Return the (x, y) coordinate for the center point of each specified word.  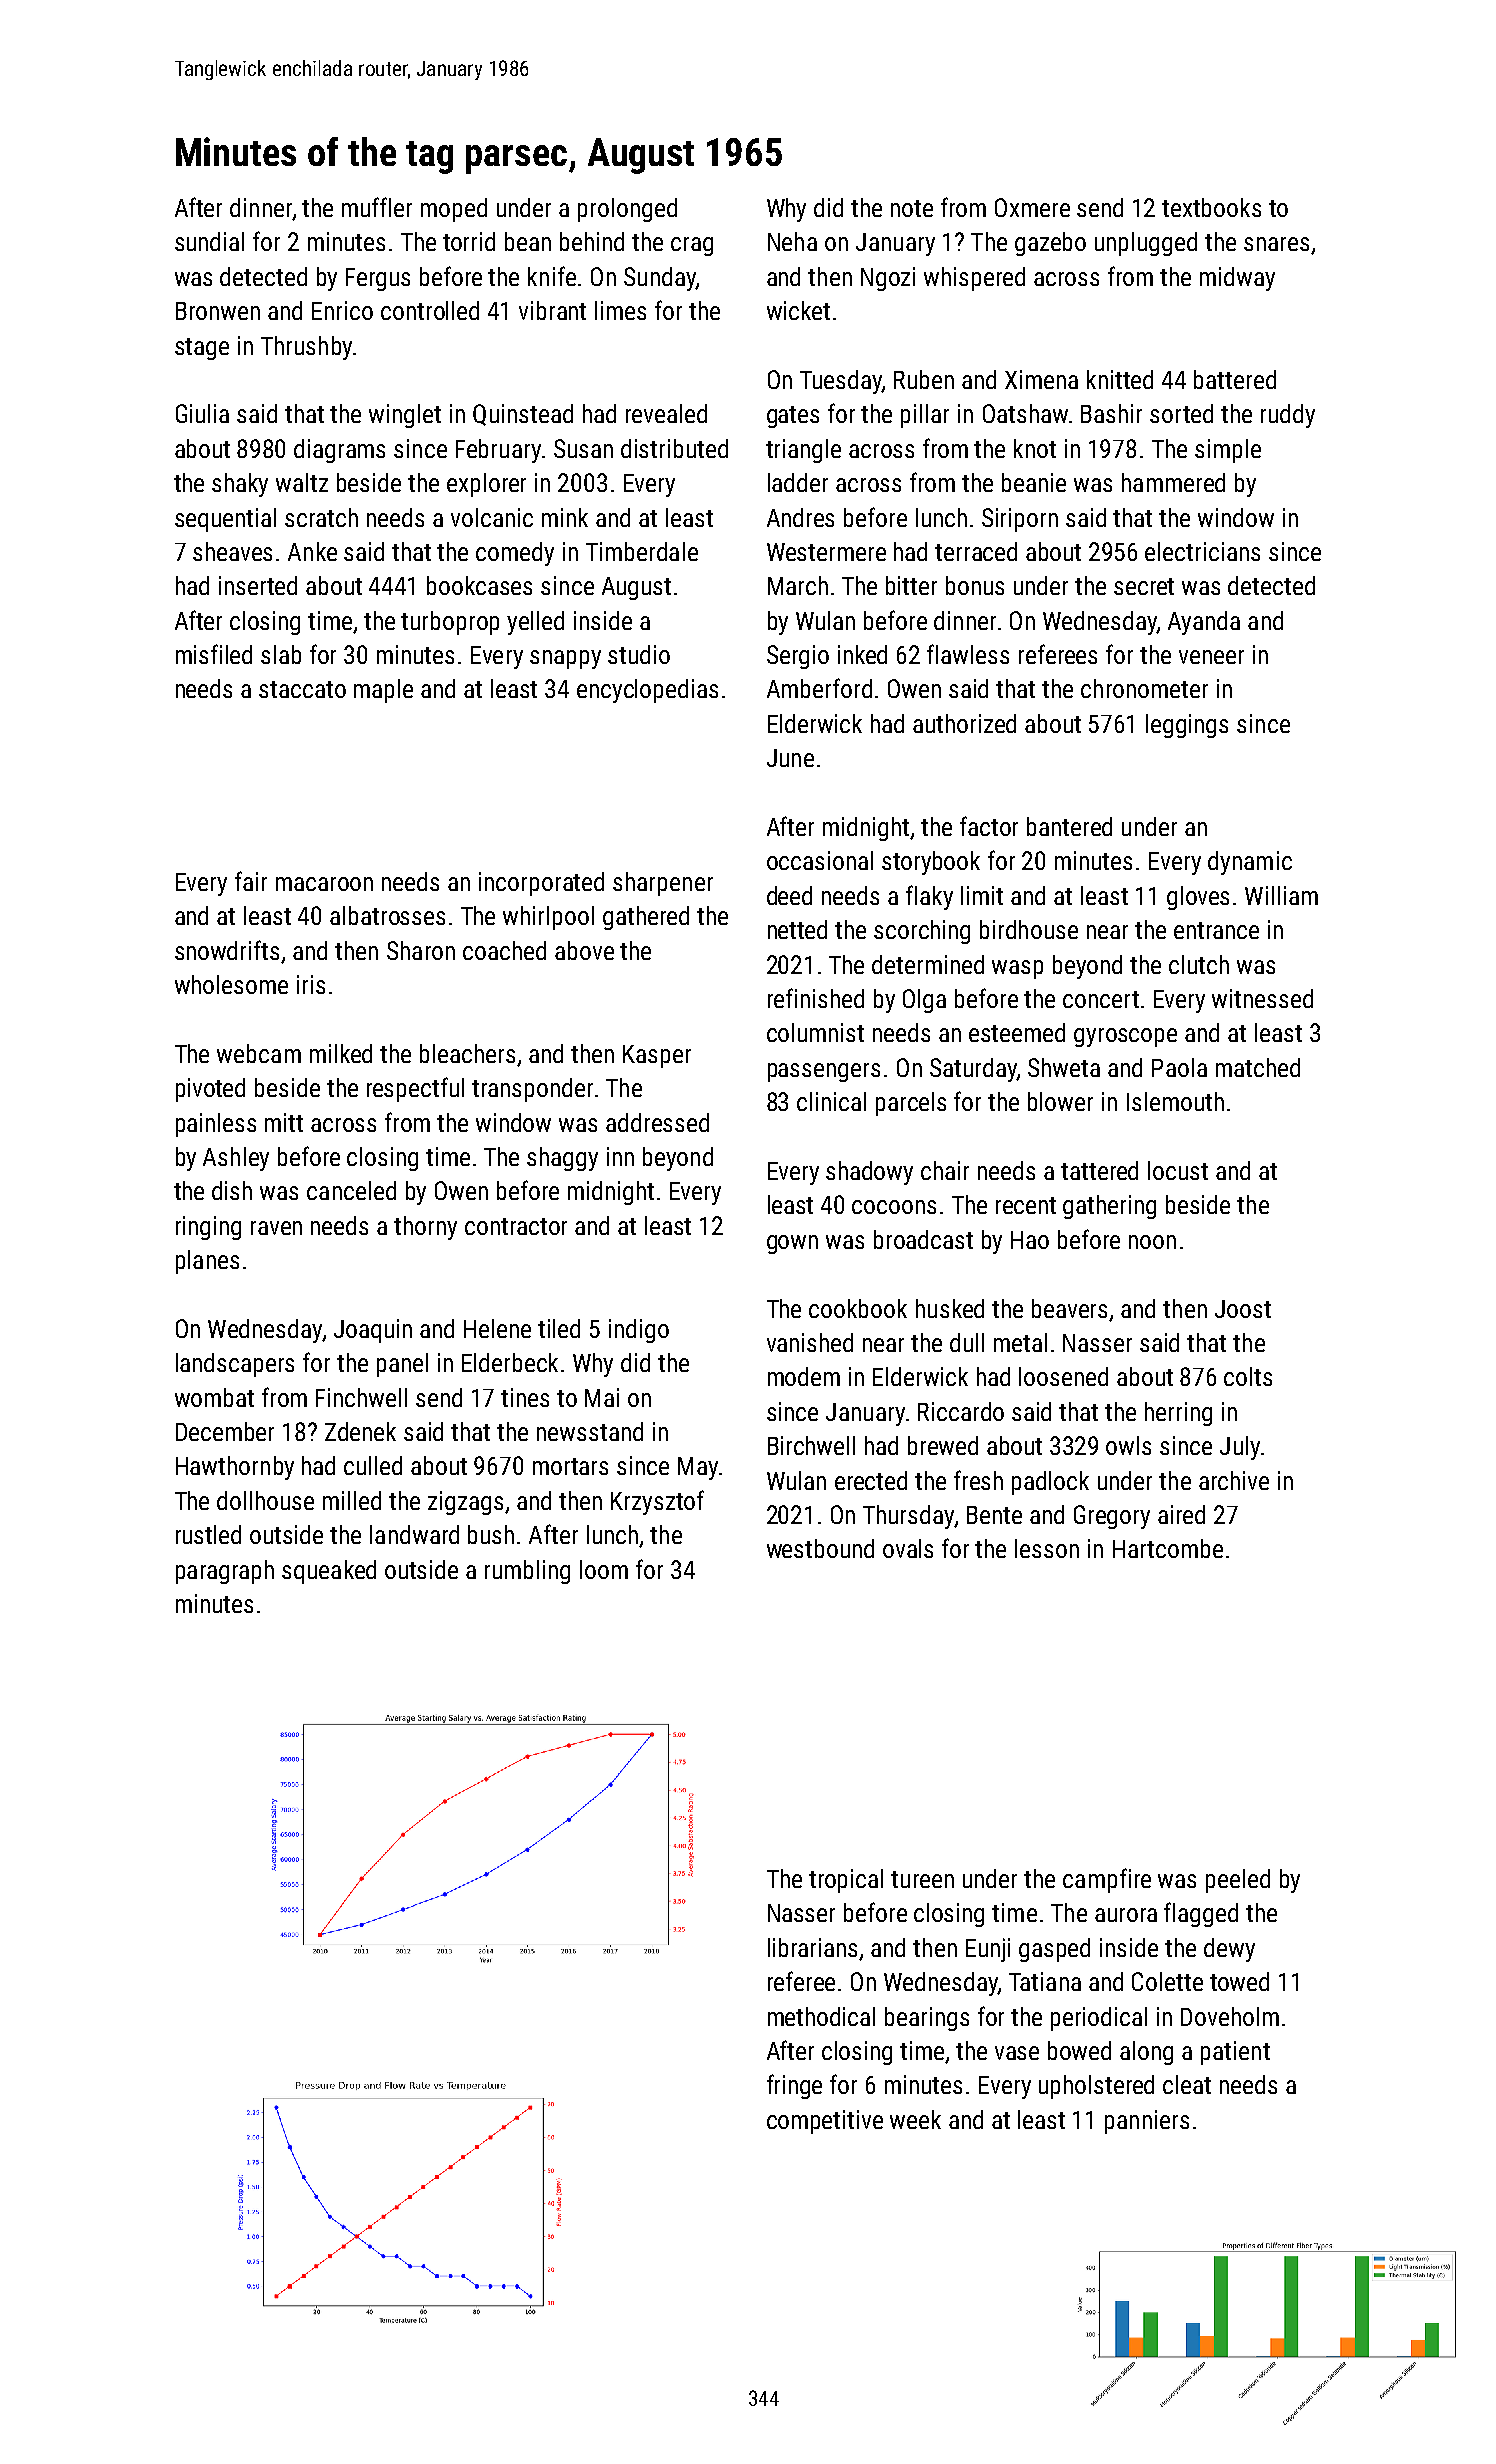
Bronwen (218, 311)
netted (797, 929)
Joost (1243, 1309)
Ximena (1041, 379)
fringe (794, 2086)
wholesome (231, 984)
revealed (666, 413)
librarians (812, 1947)
